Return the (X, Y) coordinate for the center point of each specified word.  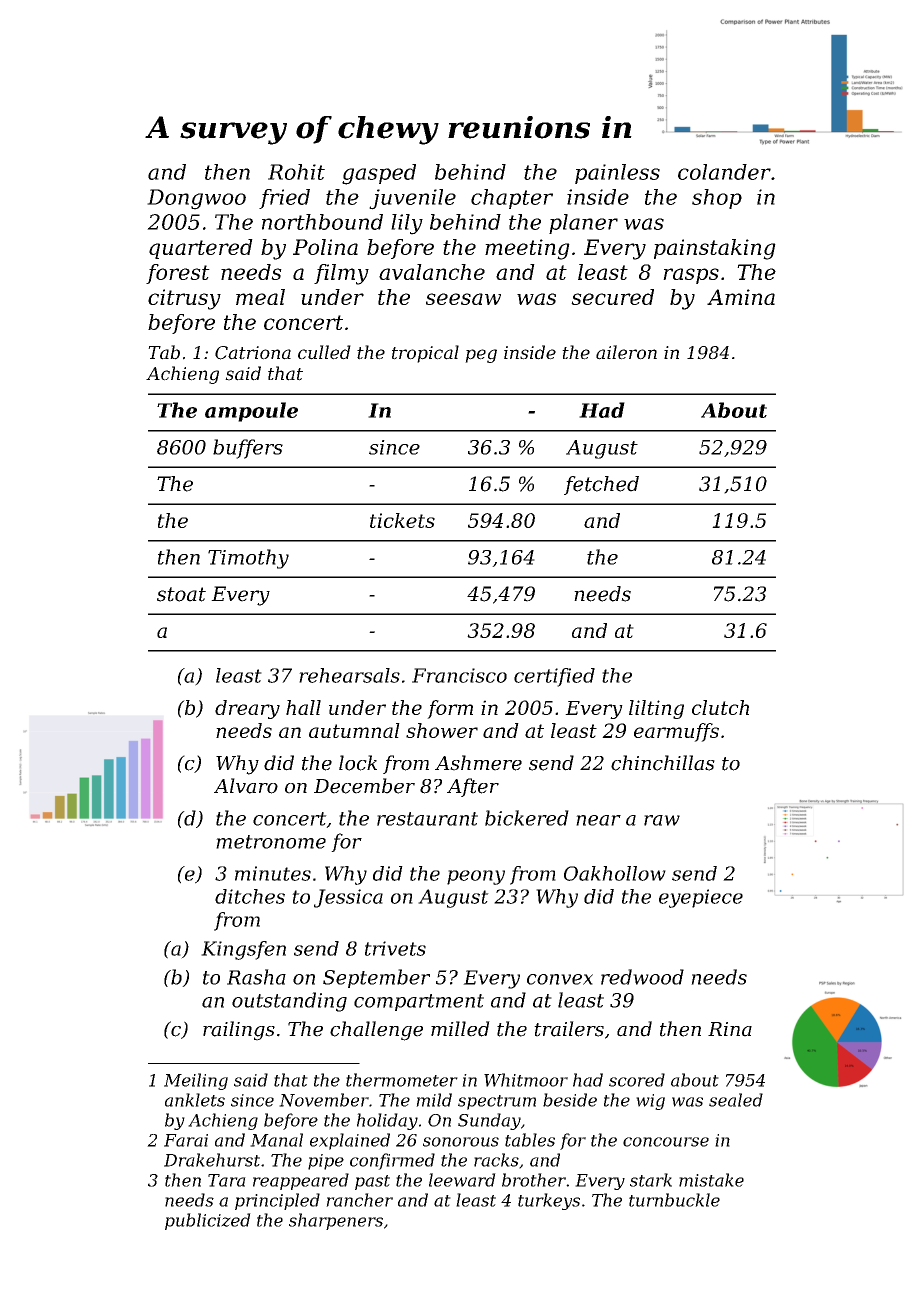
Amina (741, 297)
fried (284, 199)
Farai (186, 1140)
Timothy (248, 559)
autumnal (354, 730)
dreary (247, 709)
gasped (379, 174)
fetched (601, 485)
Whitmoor (526, 1080)
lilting (656, 709)
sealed (736, 1100)
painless (617, 174)
